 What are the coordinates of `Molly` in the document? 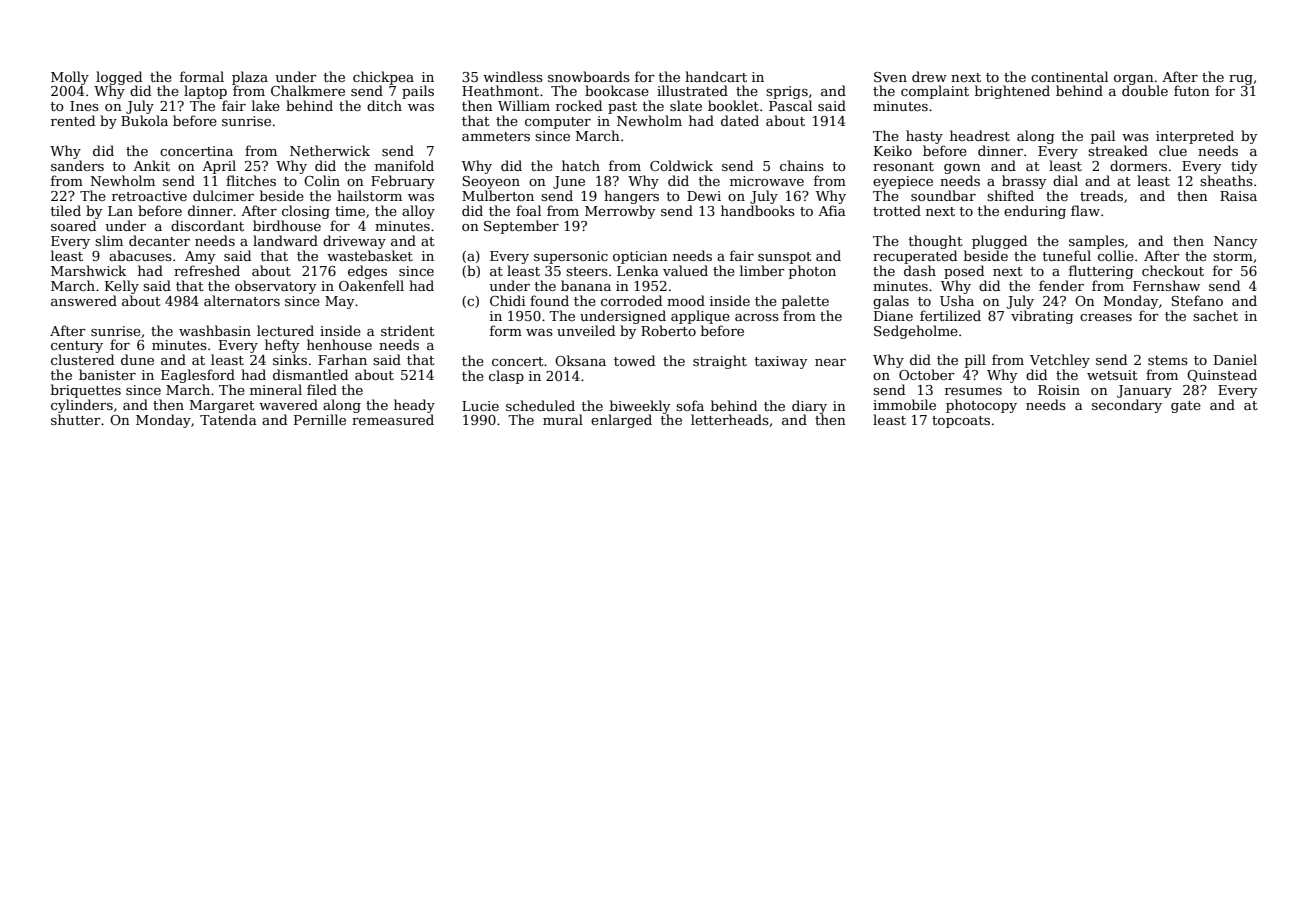 It's located at (70, 78).
